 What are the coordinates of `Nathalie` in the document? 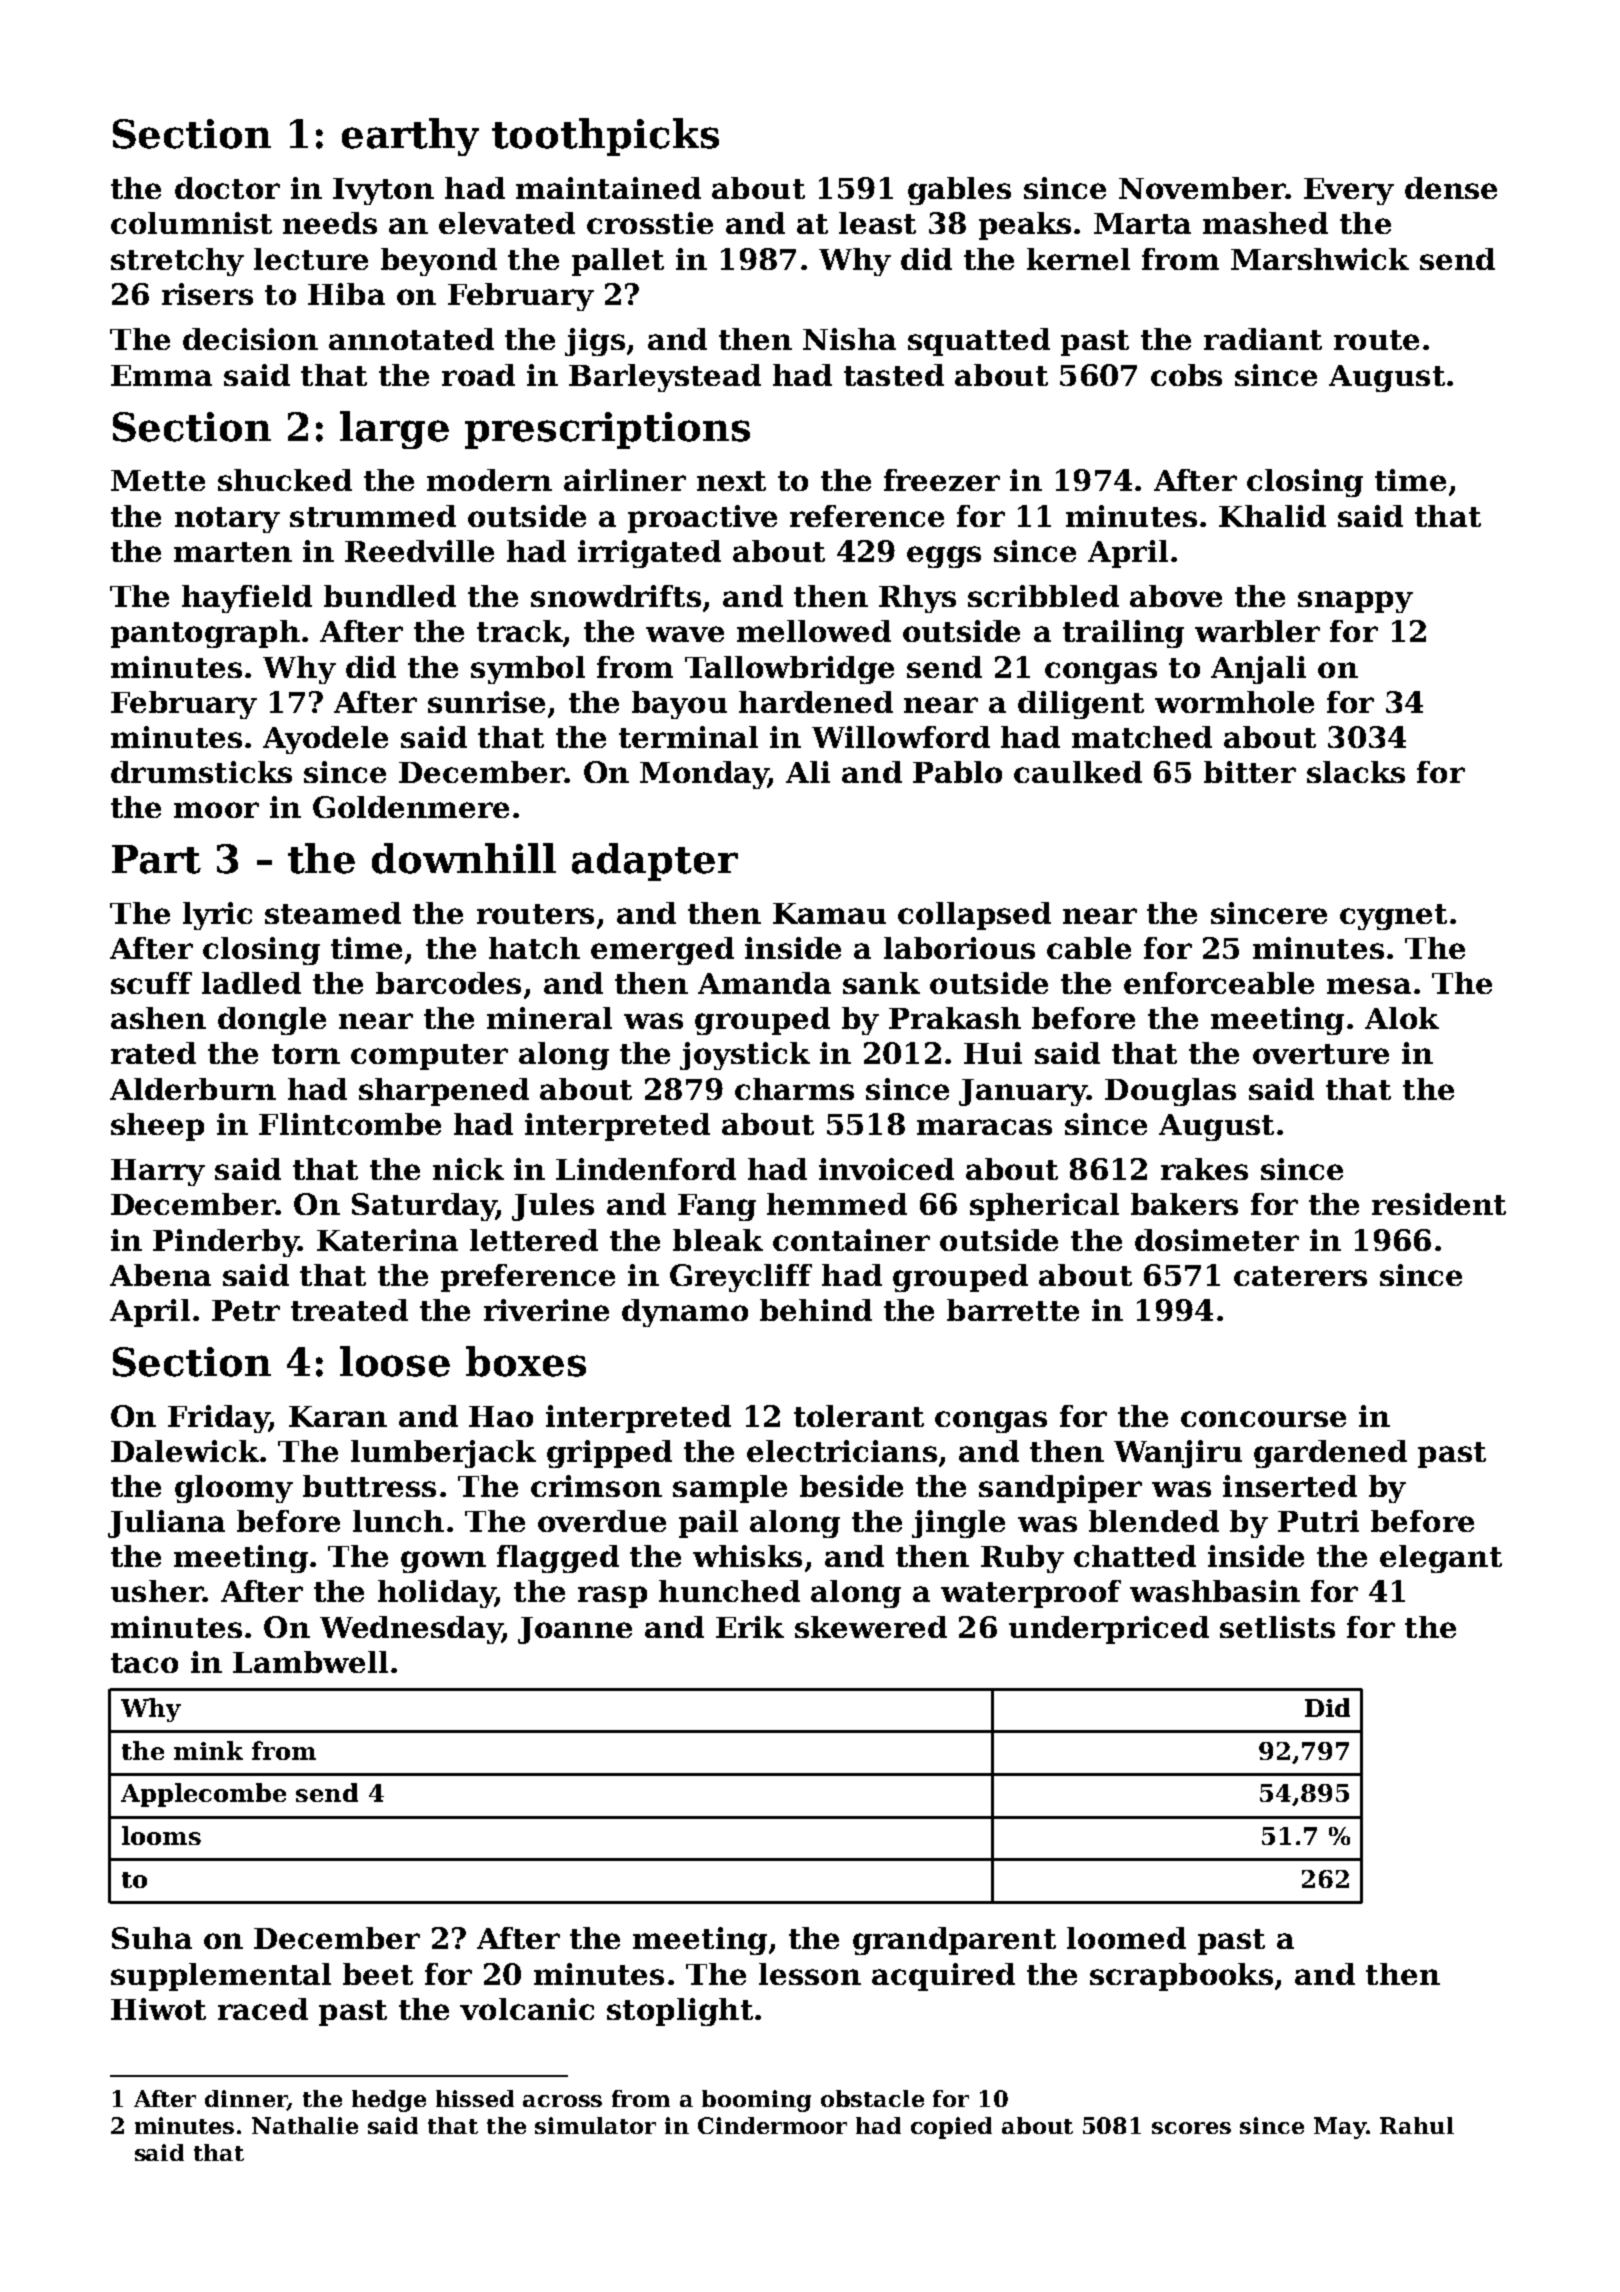 It's located at (305, 2125).
